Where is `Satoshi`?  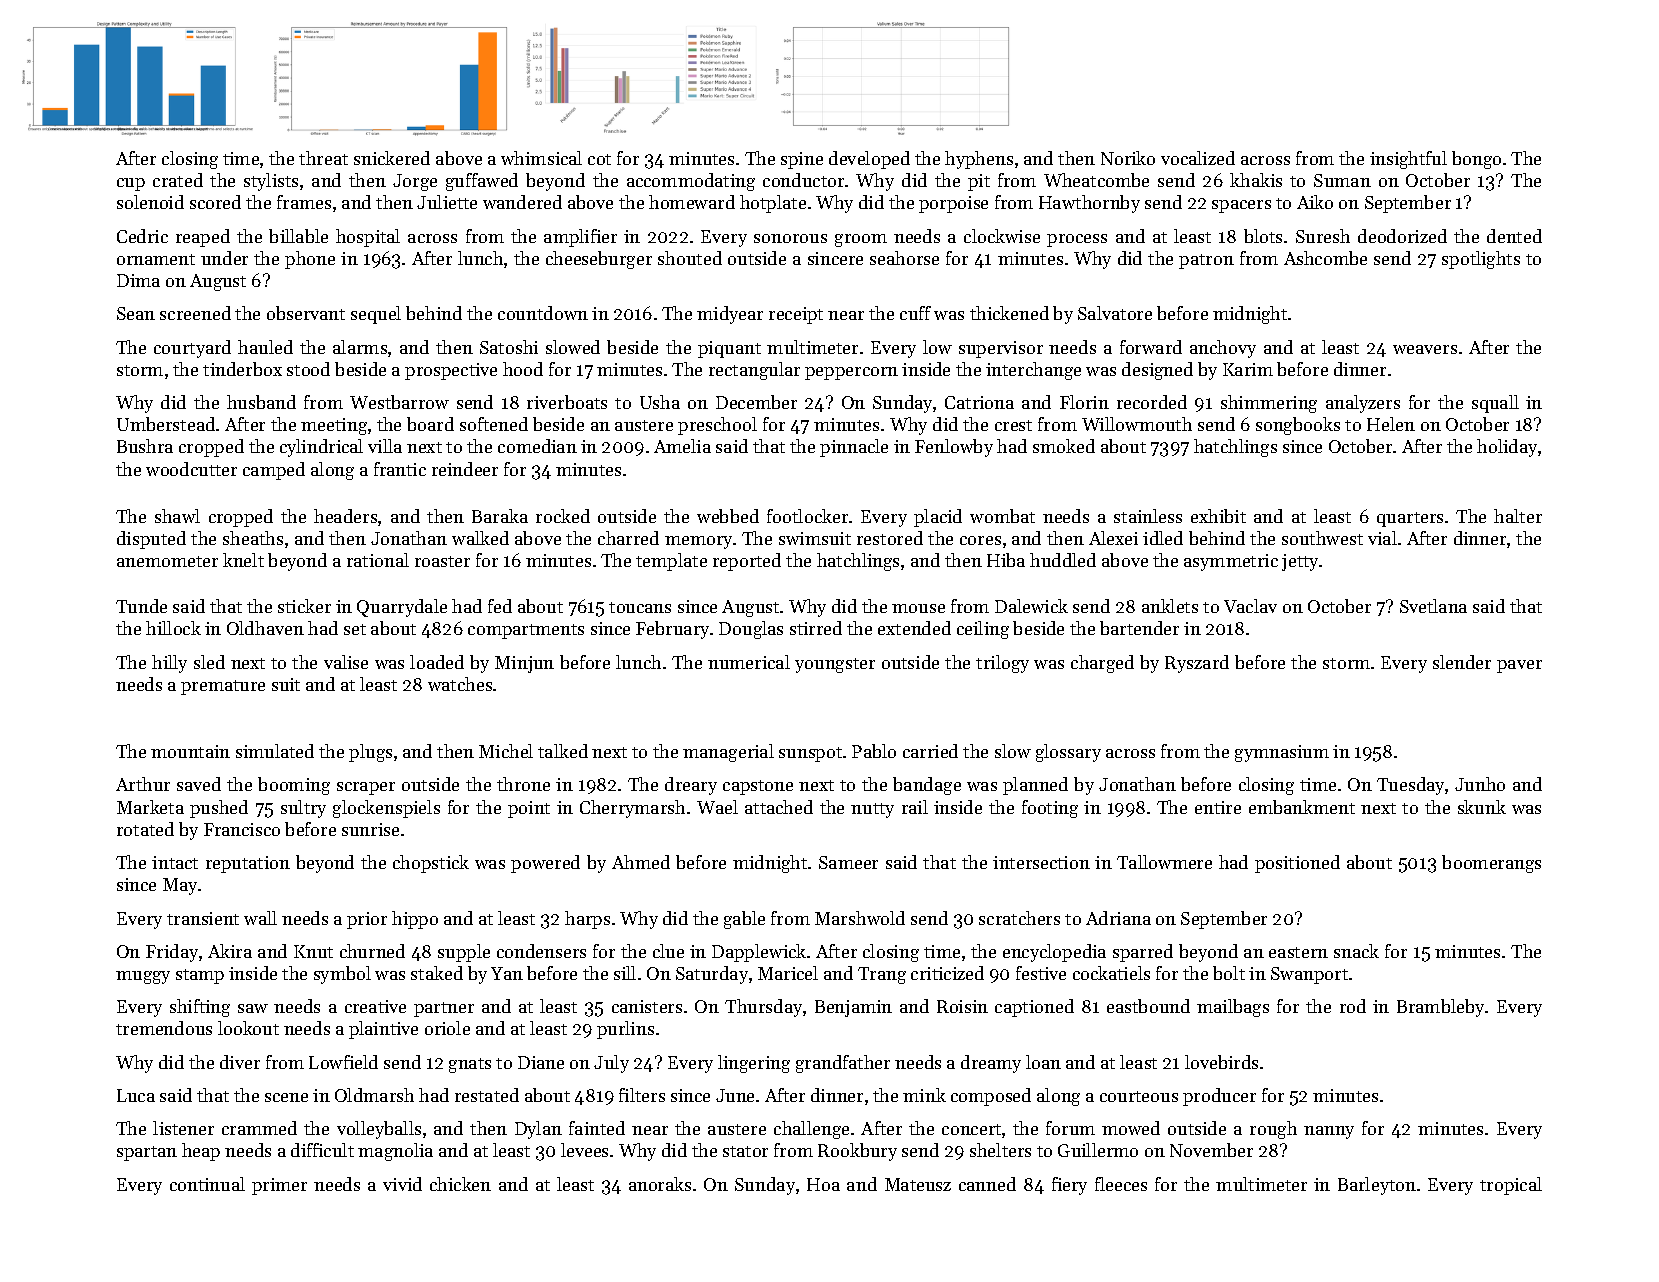
Satoshi is located at coordinates (509, 347).
